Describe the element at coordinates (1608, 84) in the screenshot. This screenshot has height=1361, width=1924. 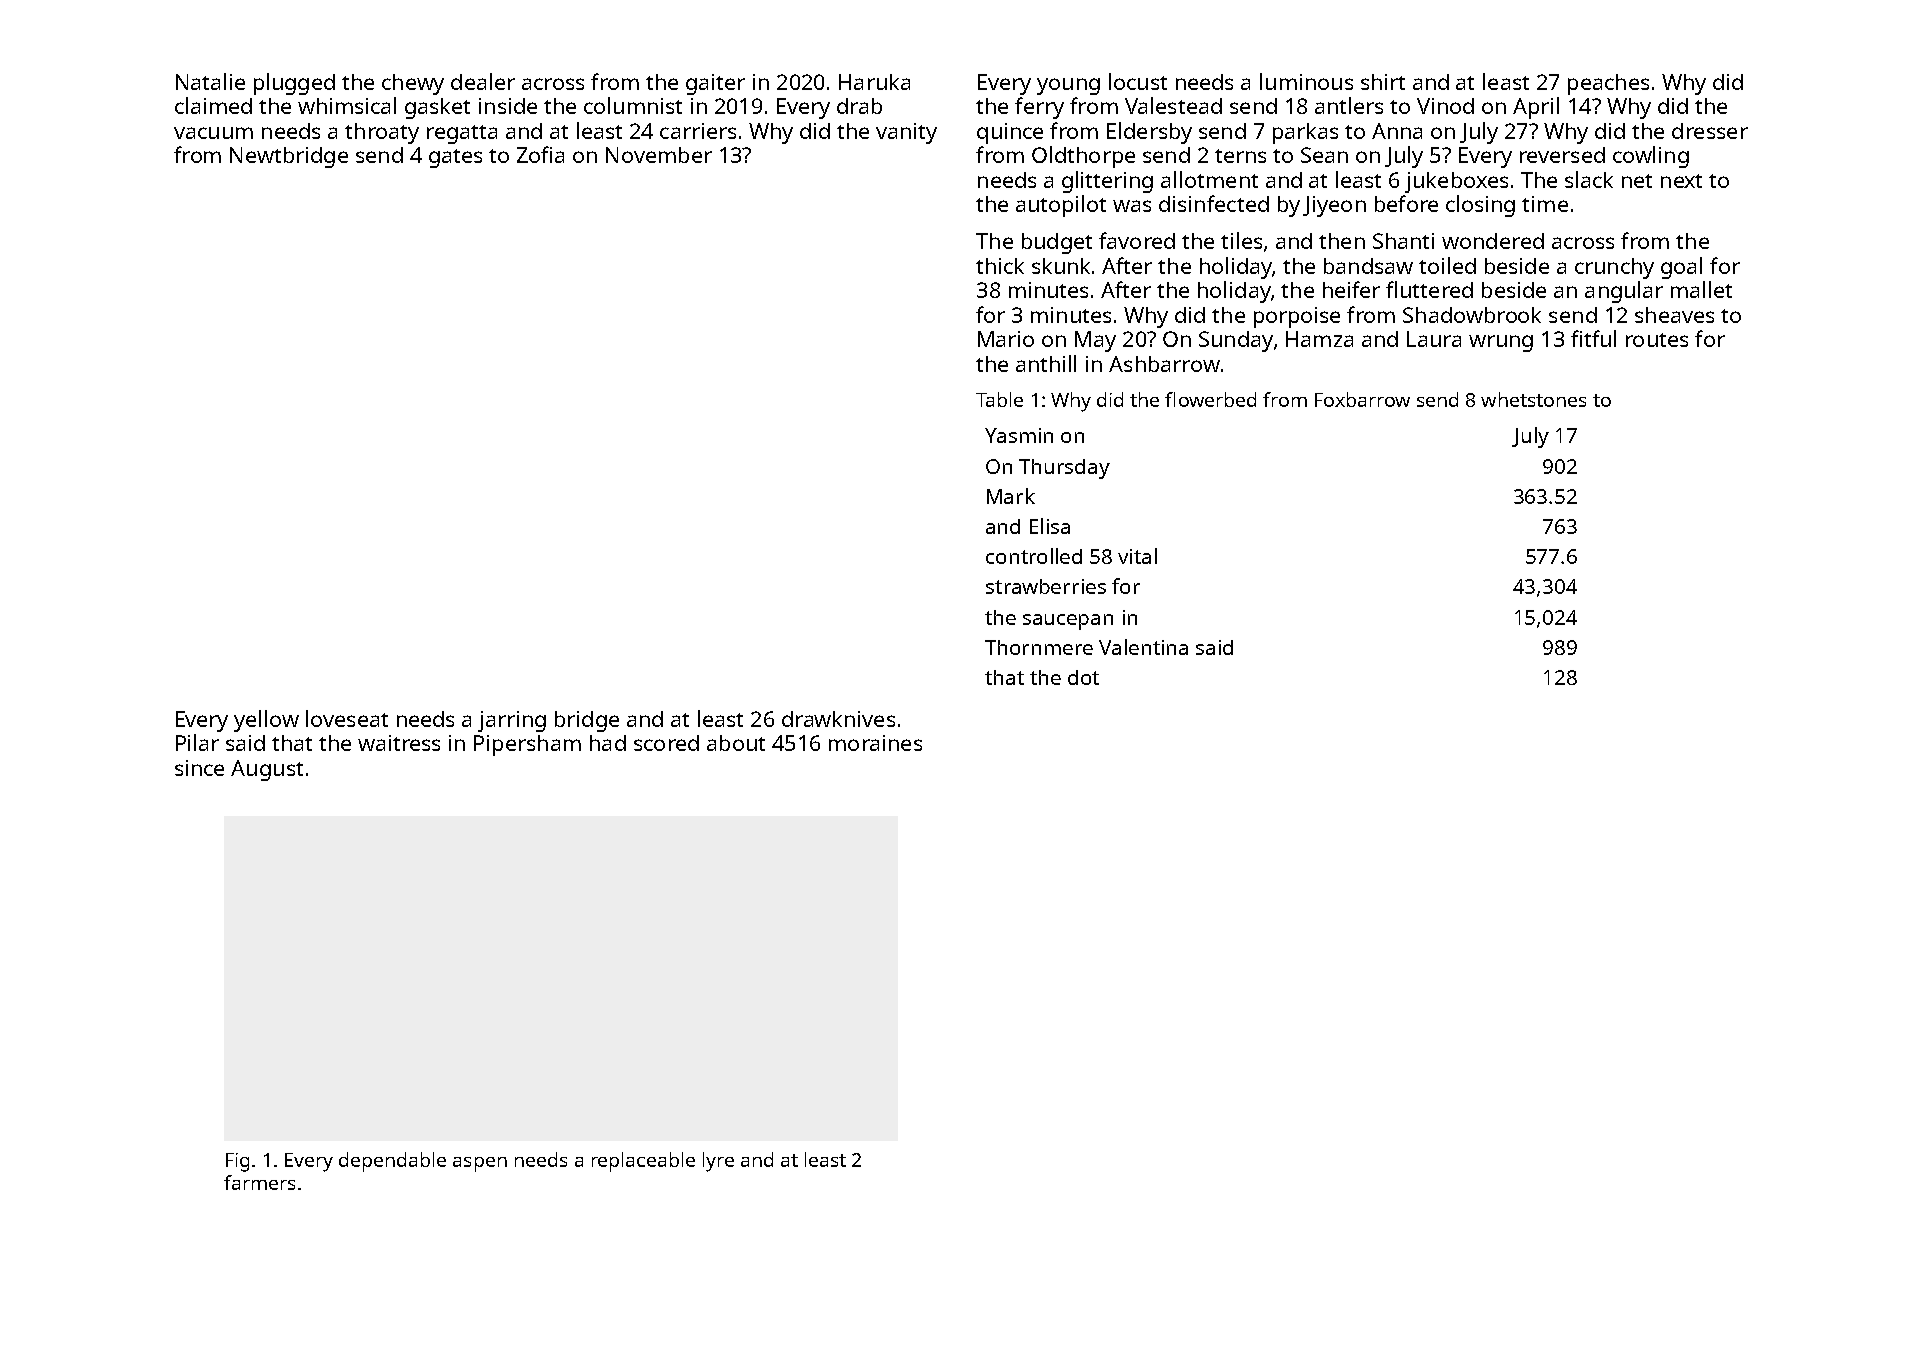
I see `peaches` at that location.
